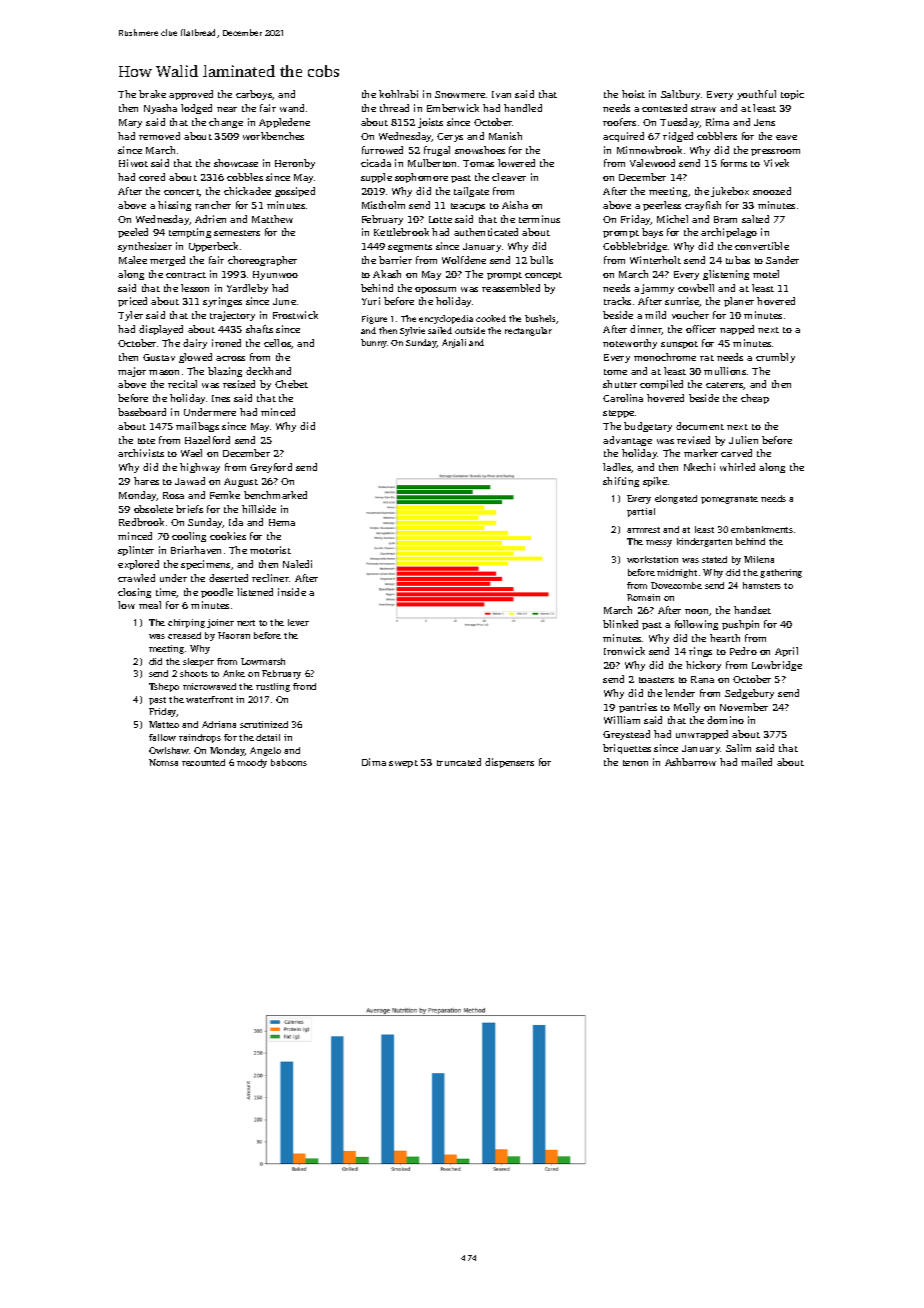 This screenshot has height=1308, width=924. What do you see at coordinates (412, 331) in the screenshot?
I see `Sylvie` at bounding box center [412, 331].
